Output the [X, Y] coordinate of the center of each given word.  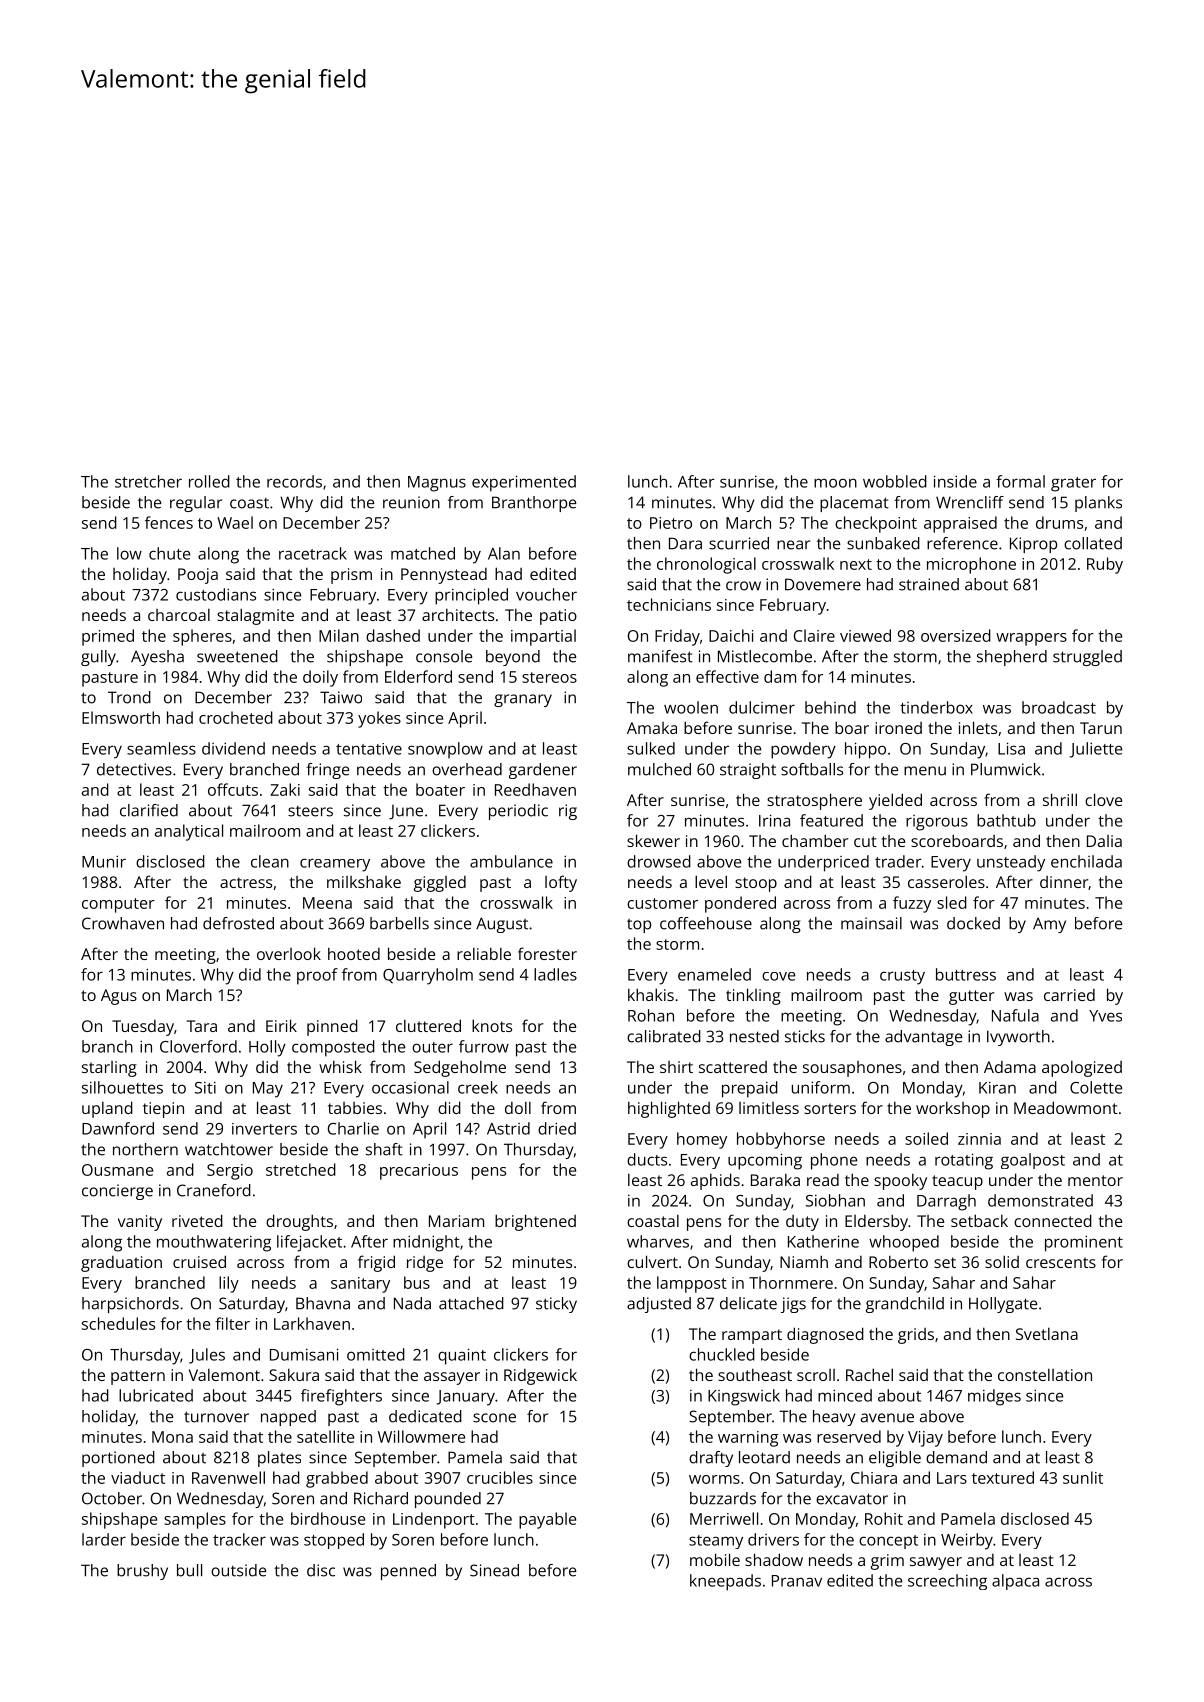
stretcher [148, 481]
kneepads [725, 1582]
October [112, 1498]
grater [1073, 484]
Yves [1105, 1016]
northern [145, 1149]
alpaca [1015, 1582]
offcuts [233, 789]
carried [1069, 995]
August [502, 925]
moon [835, 483]
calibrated [664, 1036]
